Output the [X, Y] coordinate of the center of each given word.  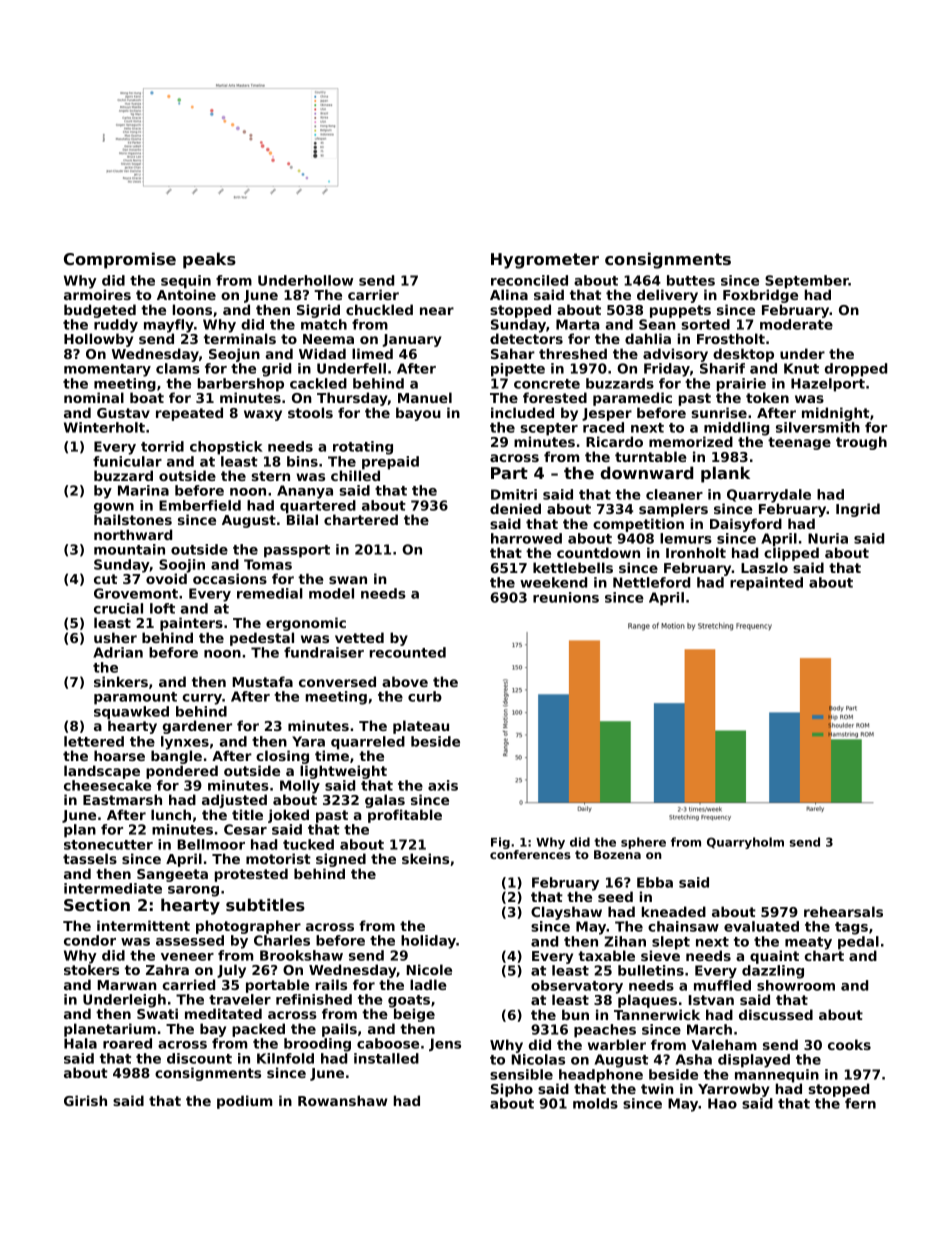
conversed [337, 681]
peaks [209, 260]
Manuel [425, 397]
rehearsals [843, 911]
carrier [373, 294]
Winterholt [104, 427]
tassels [90, 858]
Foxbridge [760, 296]
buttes [691, 280]
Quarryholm [745, 843]
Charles [282, 940]
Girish [85, 1100]
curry [202, 699]
